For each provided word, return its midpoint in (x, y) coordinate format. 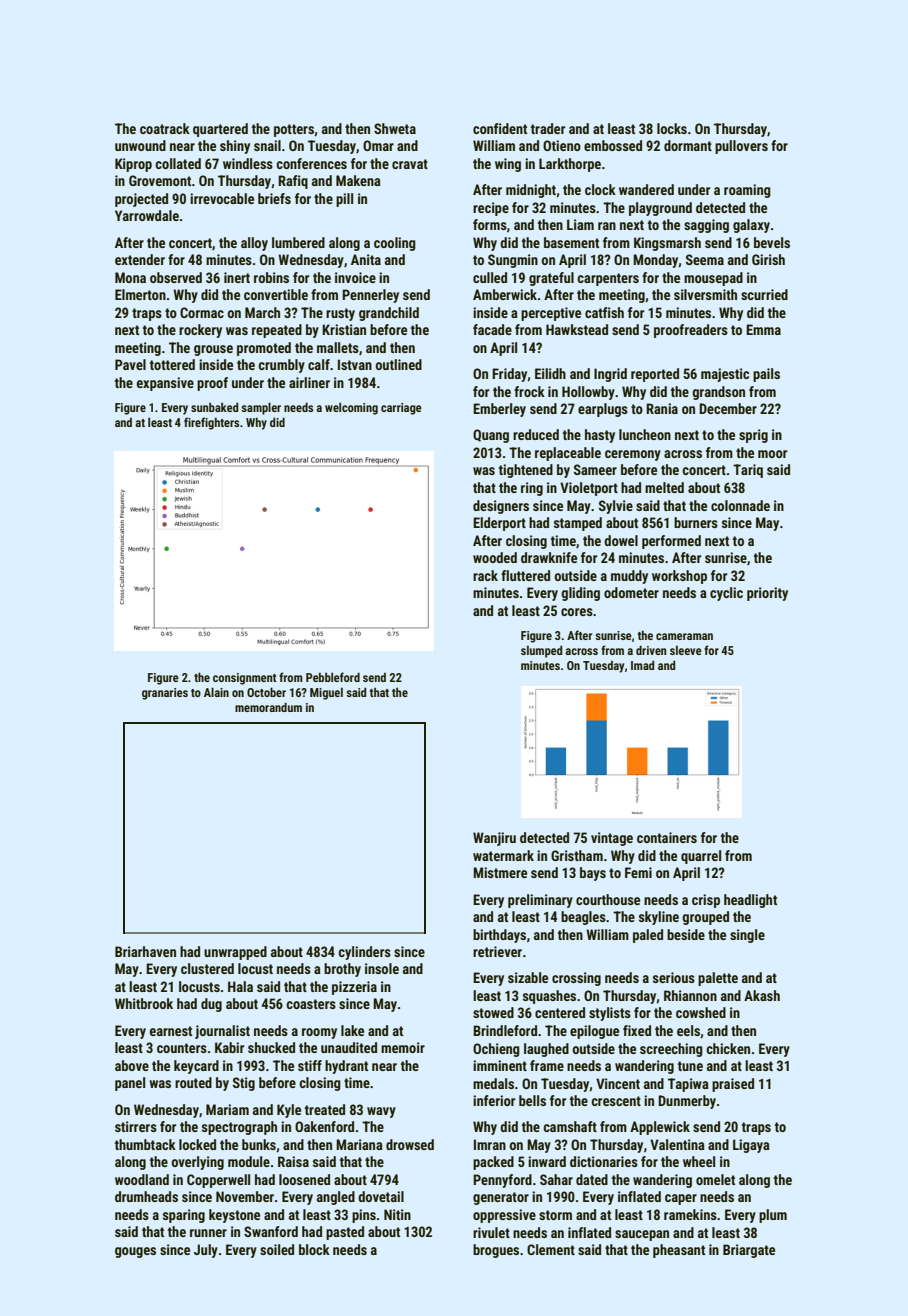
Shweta (395, 128)
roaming (747, 191)
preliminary (540, 901)
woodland (142, 1179)
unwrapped (235, 953)
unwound (140, 145)
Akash (762, 995)
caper (681, 1199)
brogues (496, 1251)
